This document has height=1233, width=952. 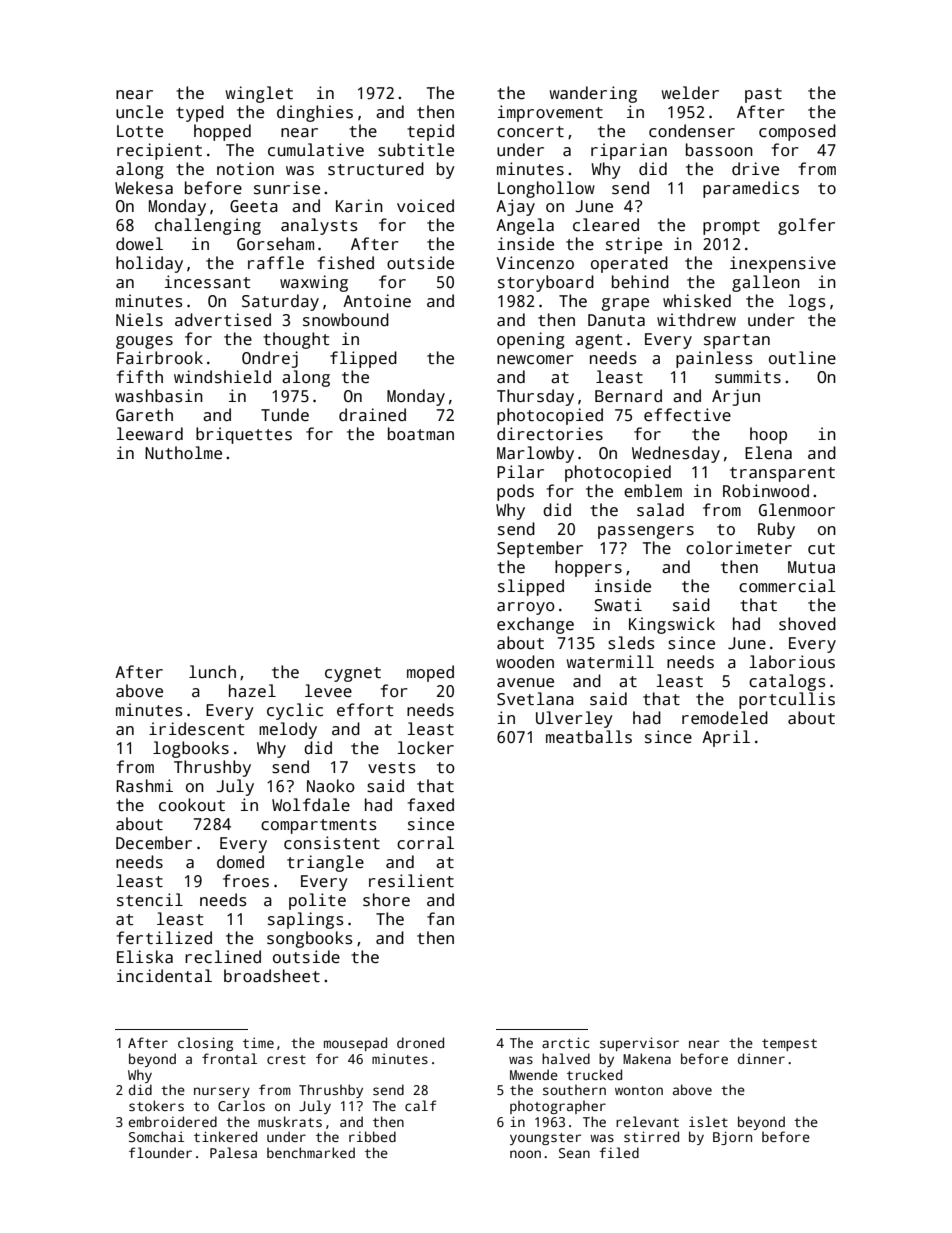 What do you see at coordinates (797, 509) in the document?
I see `Glenmoor` at bounding box center [797, 509].
